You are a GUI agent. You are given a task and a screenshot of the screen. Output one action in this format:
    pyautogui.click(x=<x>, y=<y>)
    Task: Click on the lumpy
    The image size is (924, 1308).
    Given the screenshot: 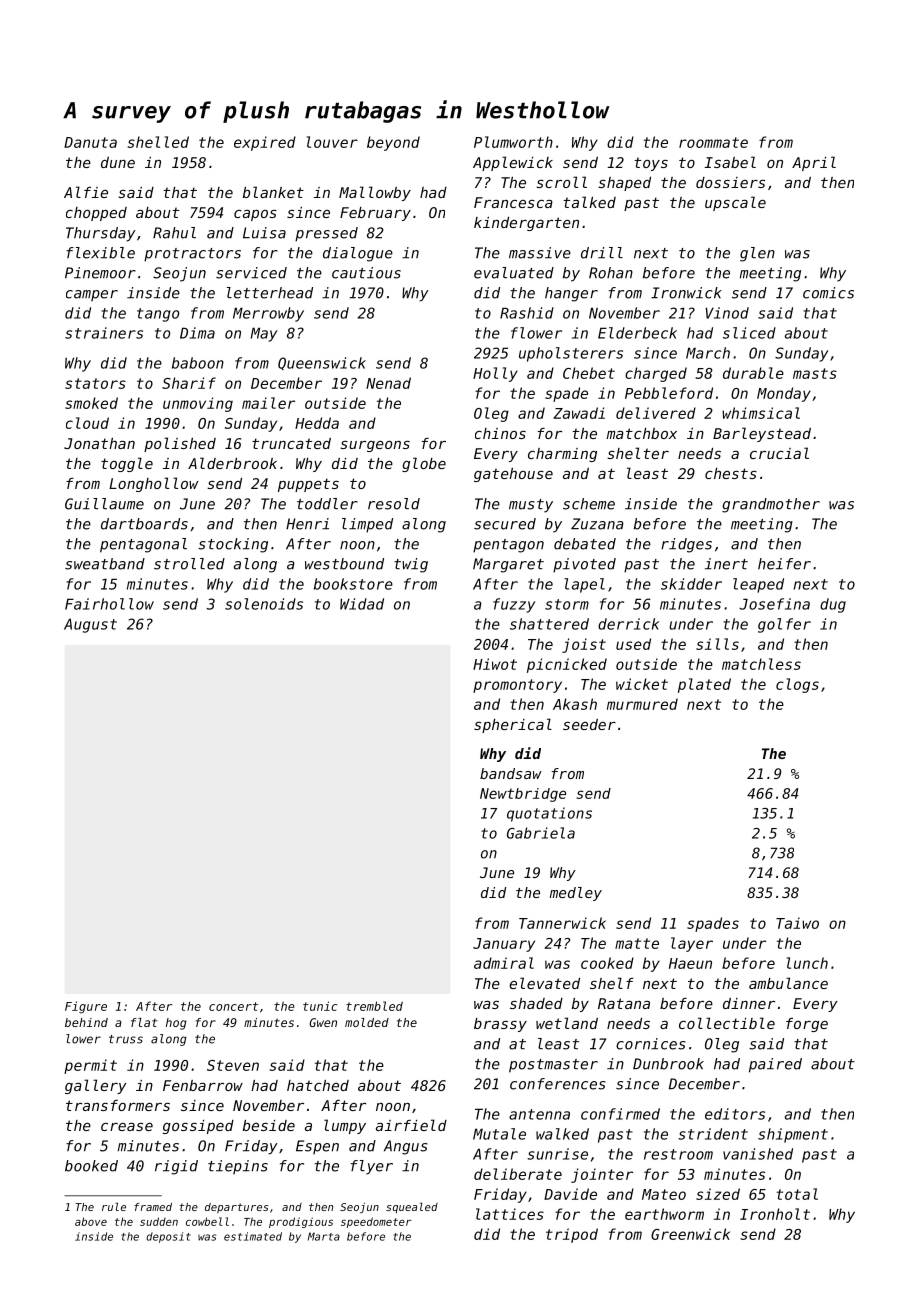 What is the action you would take?
    pyautogui.click(x=345, y=1126)
